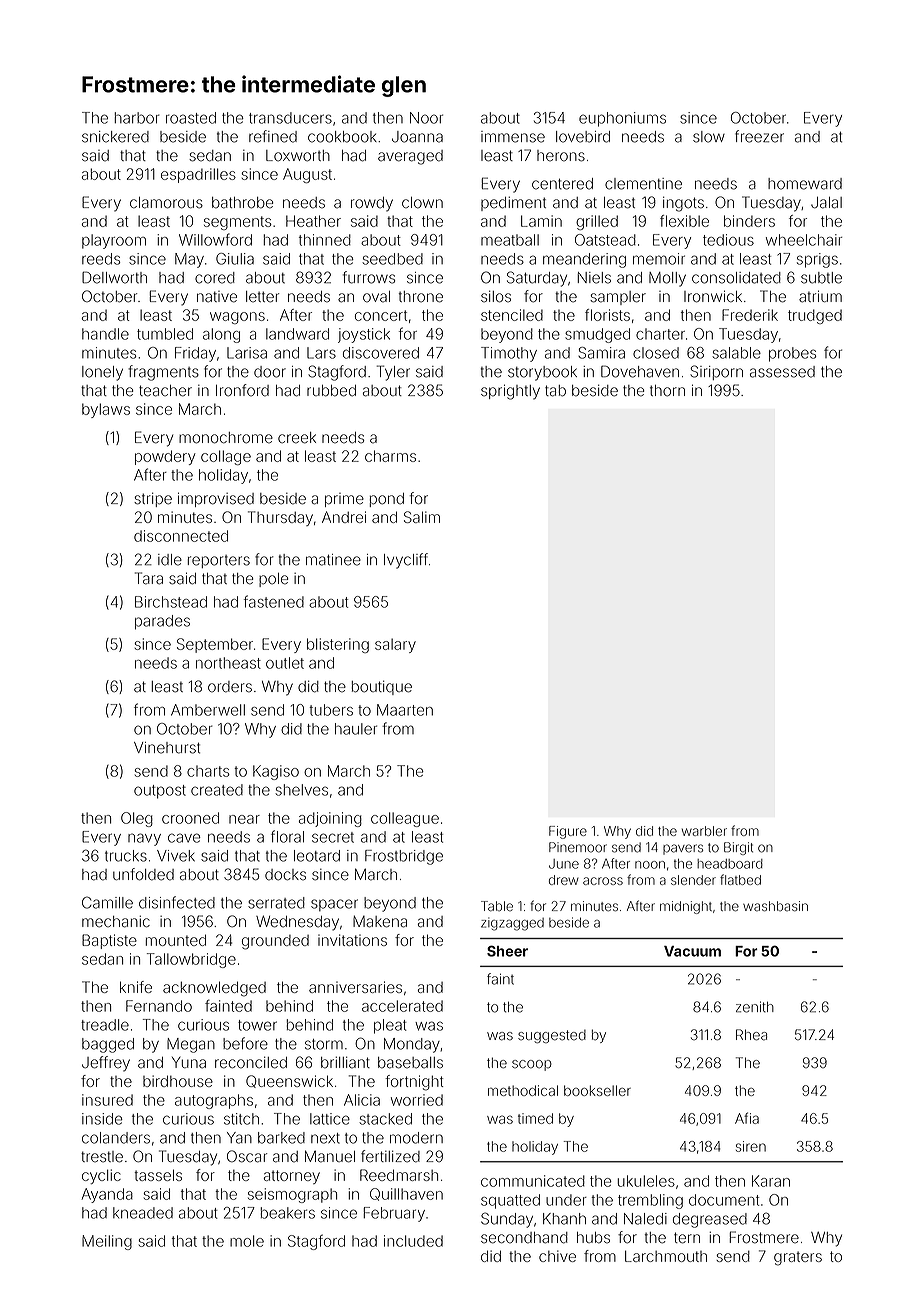  What do you see at coordinates (288, 1213) in the screenshot?
I see `beakers` at bounding box center [288, 1213].
